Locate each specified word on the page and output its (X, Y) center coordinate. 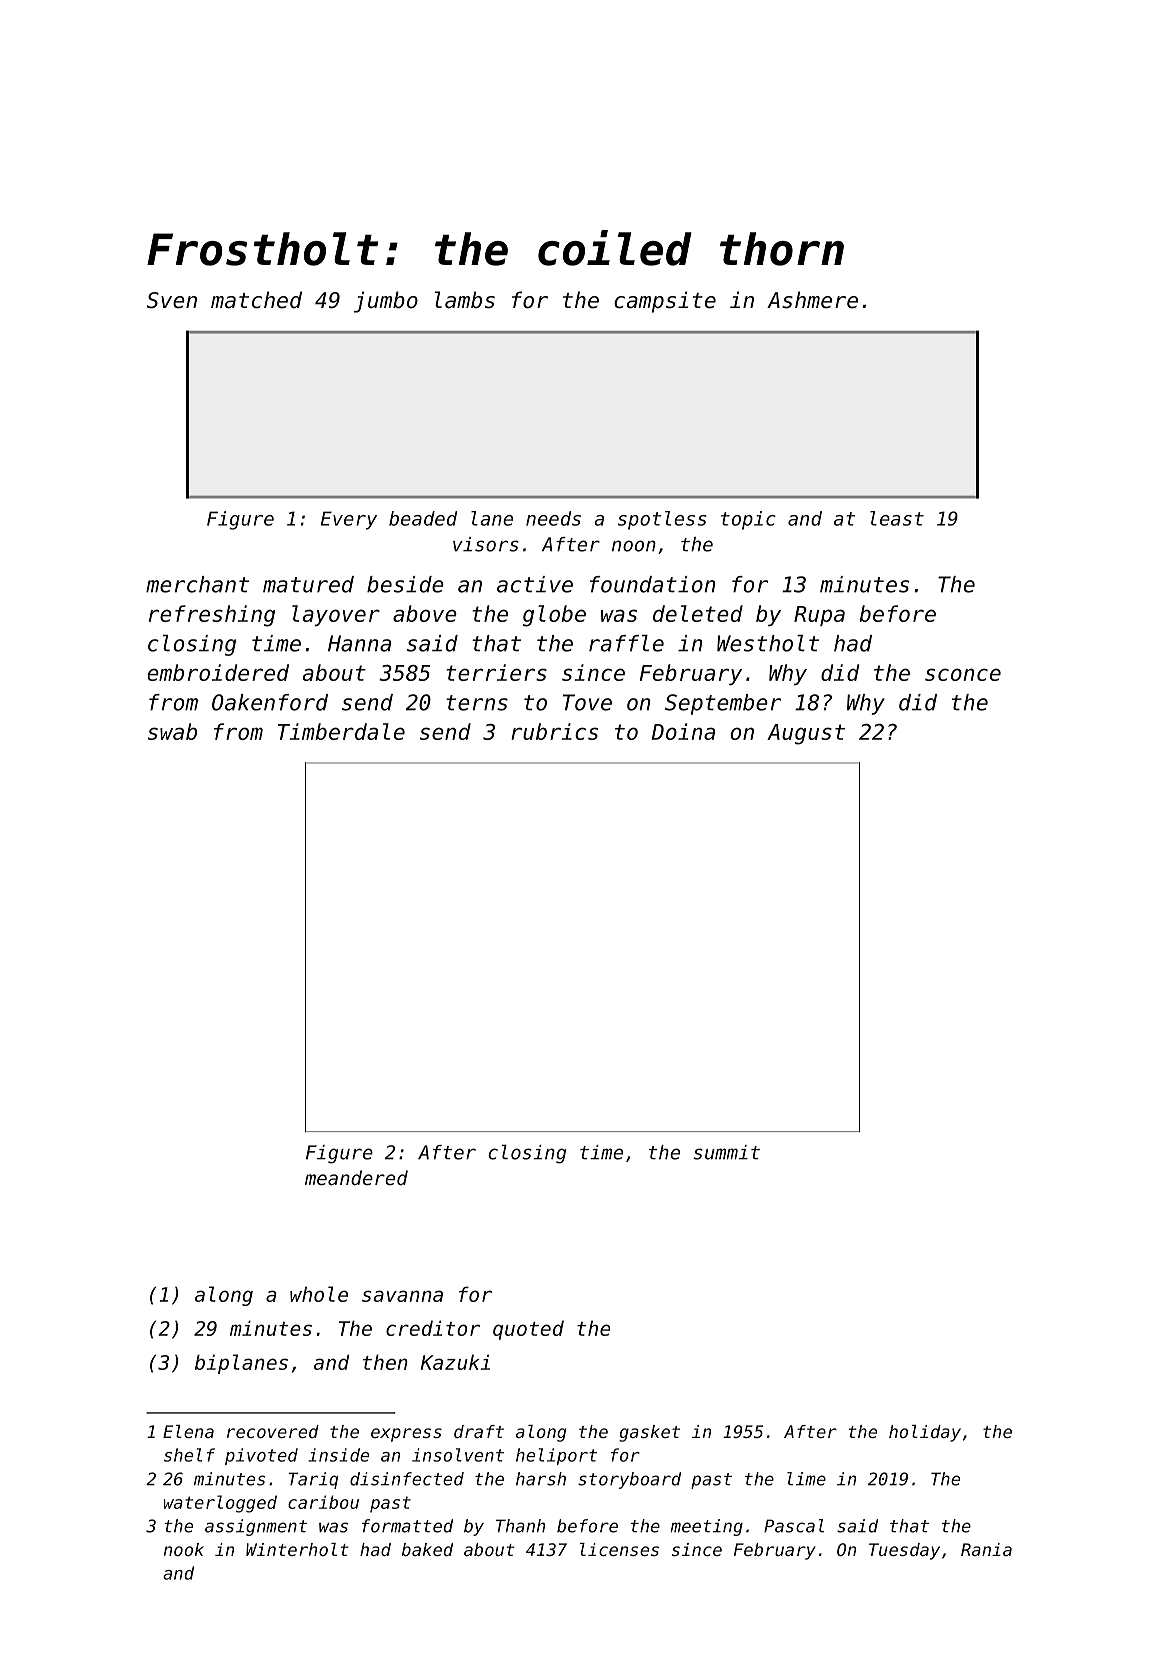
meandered (356, 1177)
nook (184, 1549)
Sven (172, 300)
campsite (665, 302)
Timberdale (341, 731)
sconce (963, 674)
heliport (556, 1456)
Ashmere (812, 300)
